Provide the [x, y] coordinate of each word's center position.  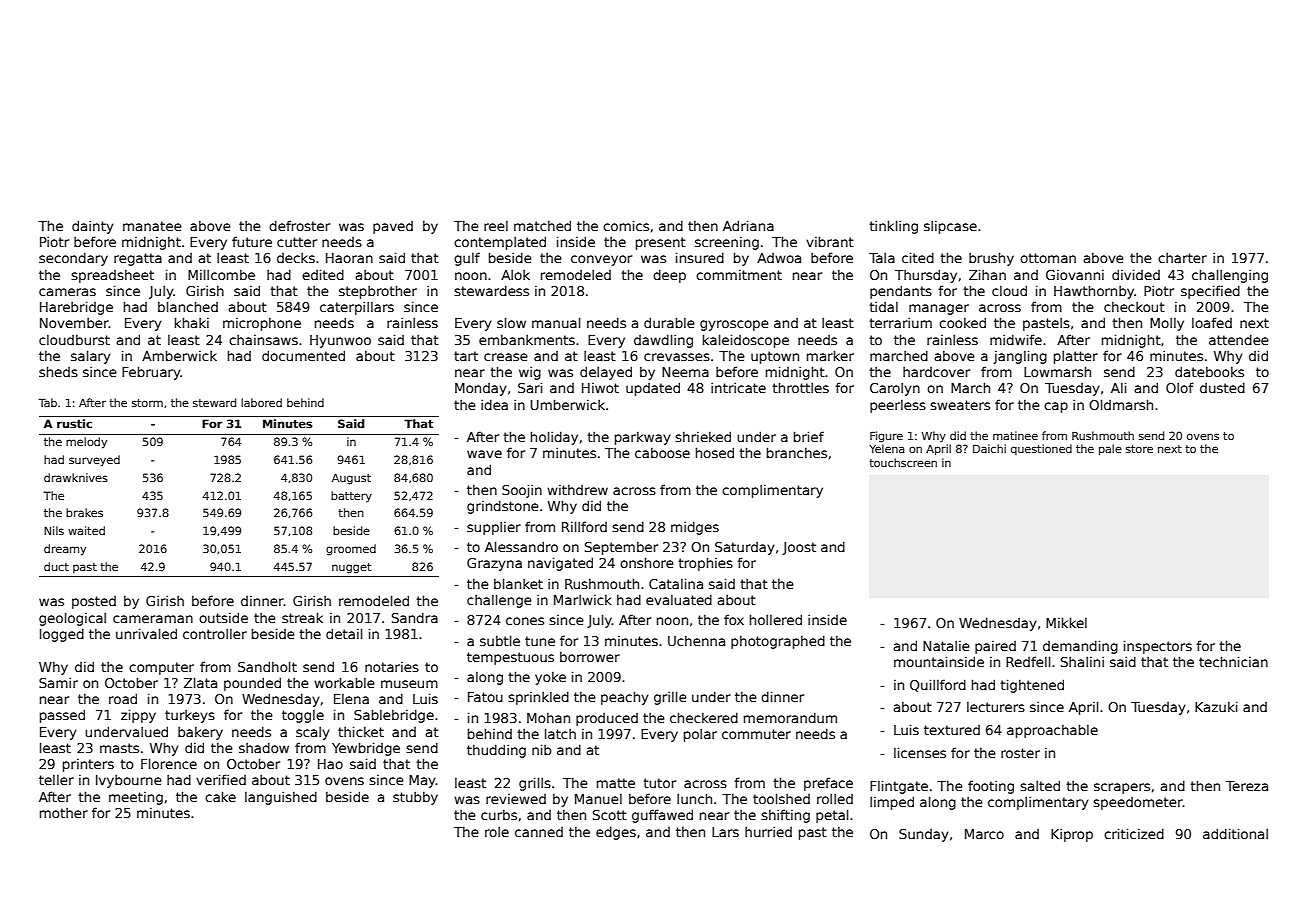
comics [626, 225]
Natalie [946, 645]
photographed [778, 642]
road [123, 698]
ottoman [1048, 258]
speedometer [1138, 803]
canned [539, 832]
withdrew [577, 490]
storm [147, 403]
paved [393, 227]
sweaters [960, 405]
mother [64, 813]
